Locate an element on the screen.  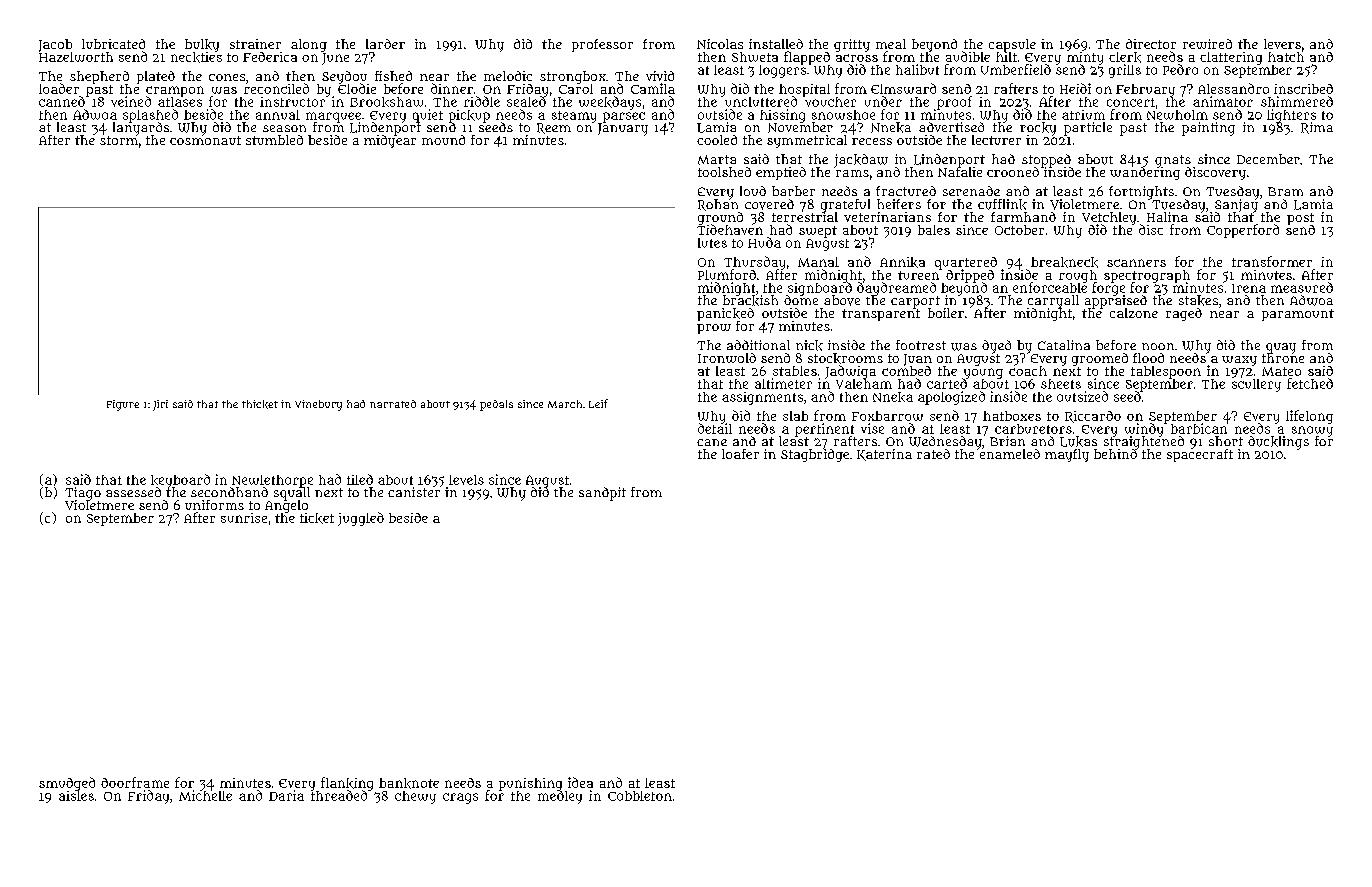
aisles is located at coordinates (76, 796).
